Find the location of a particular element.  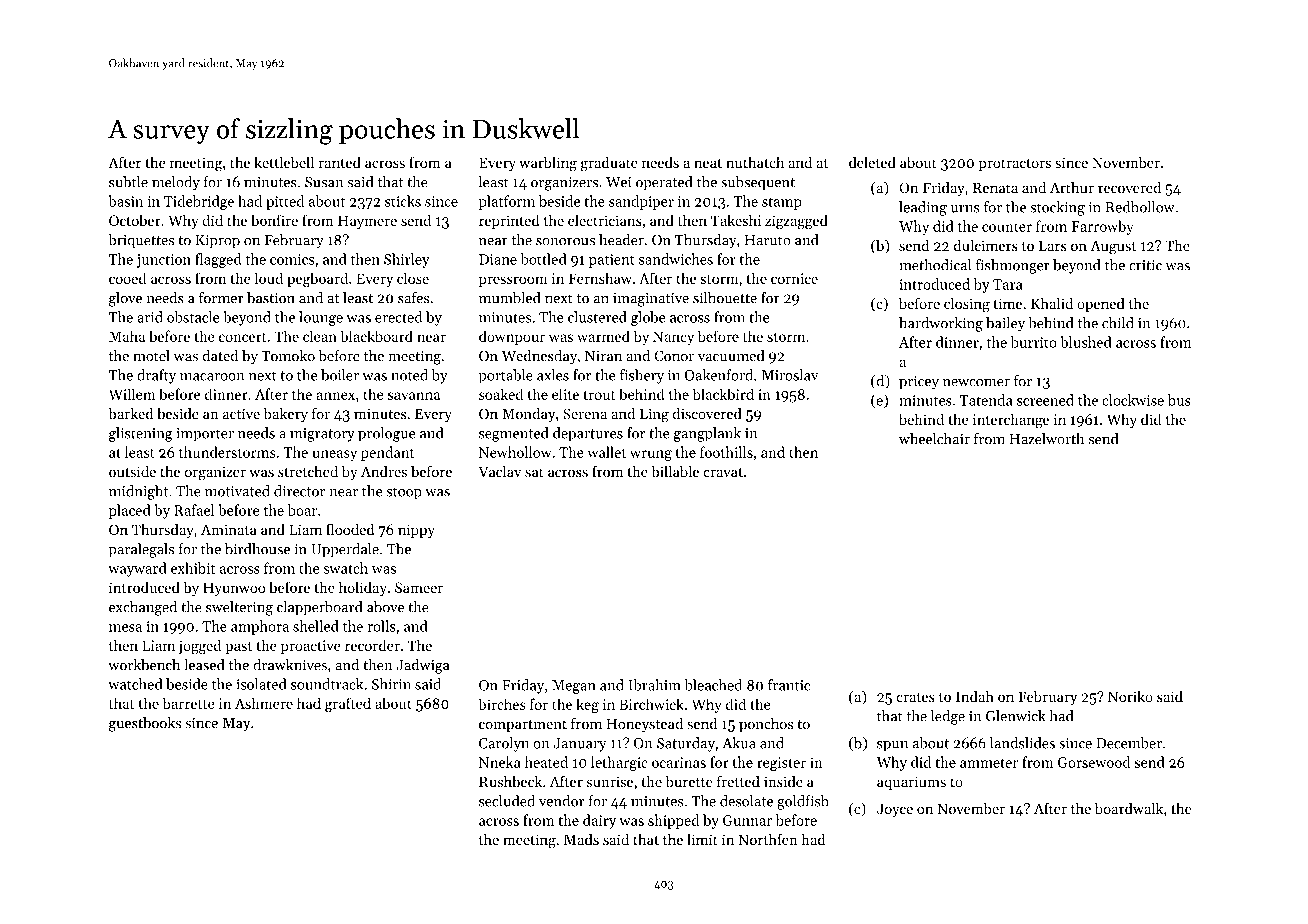

limit is located at coordinates (702, 839).
